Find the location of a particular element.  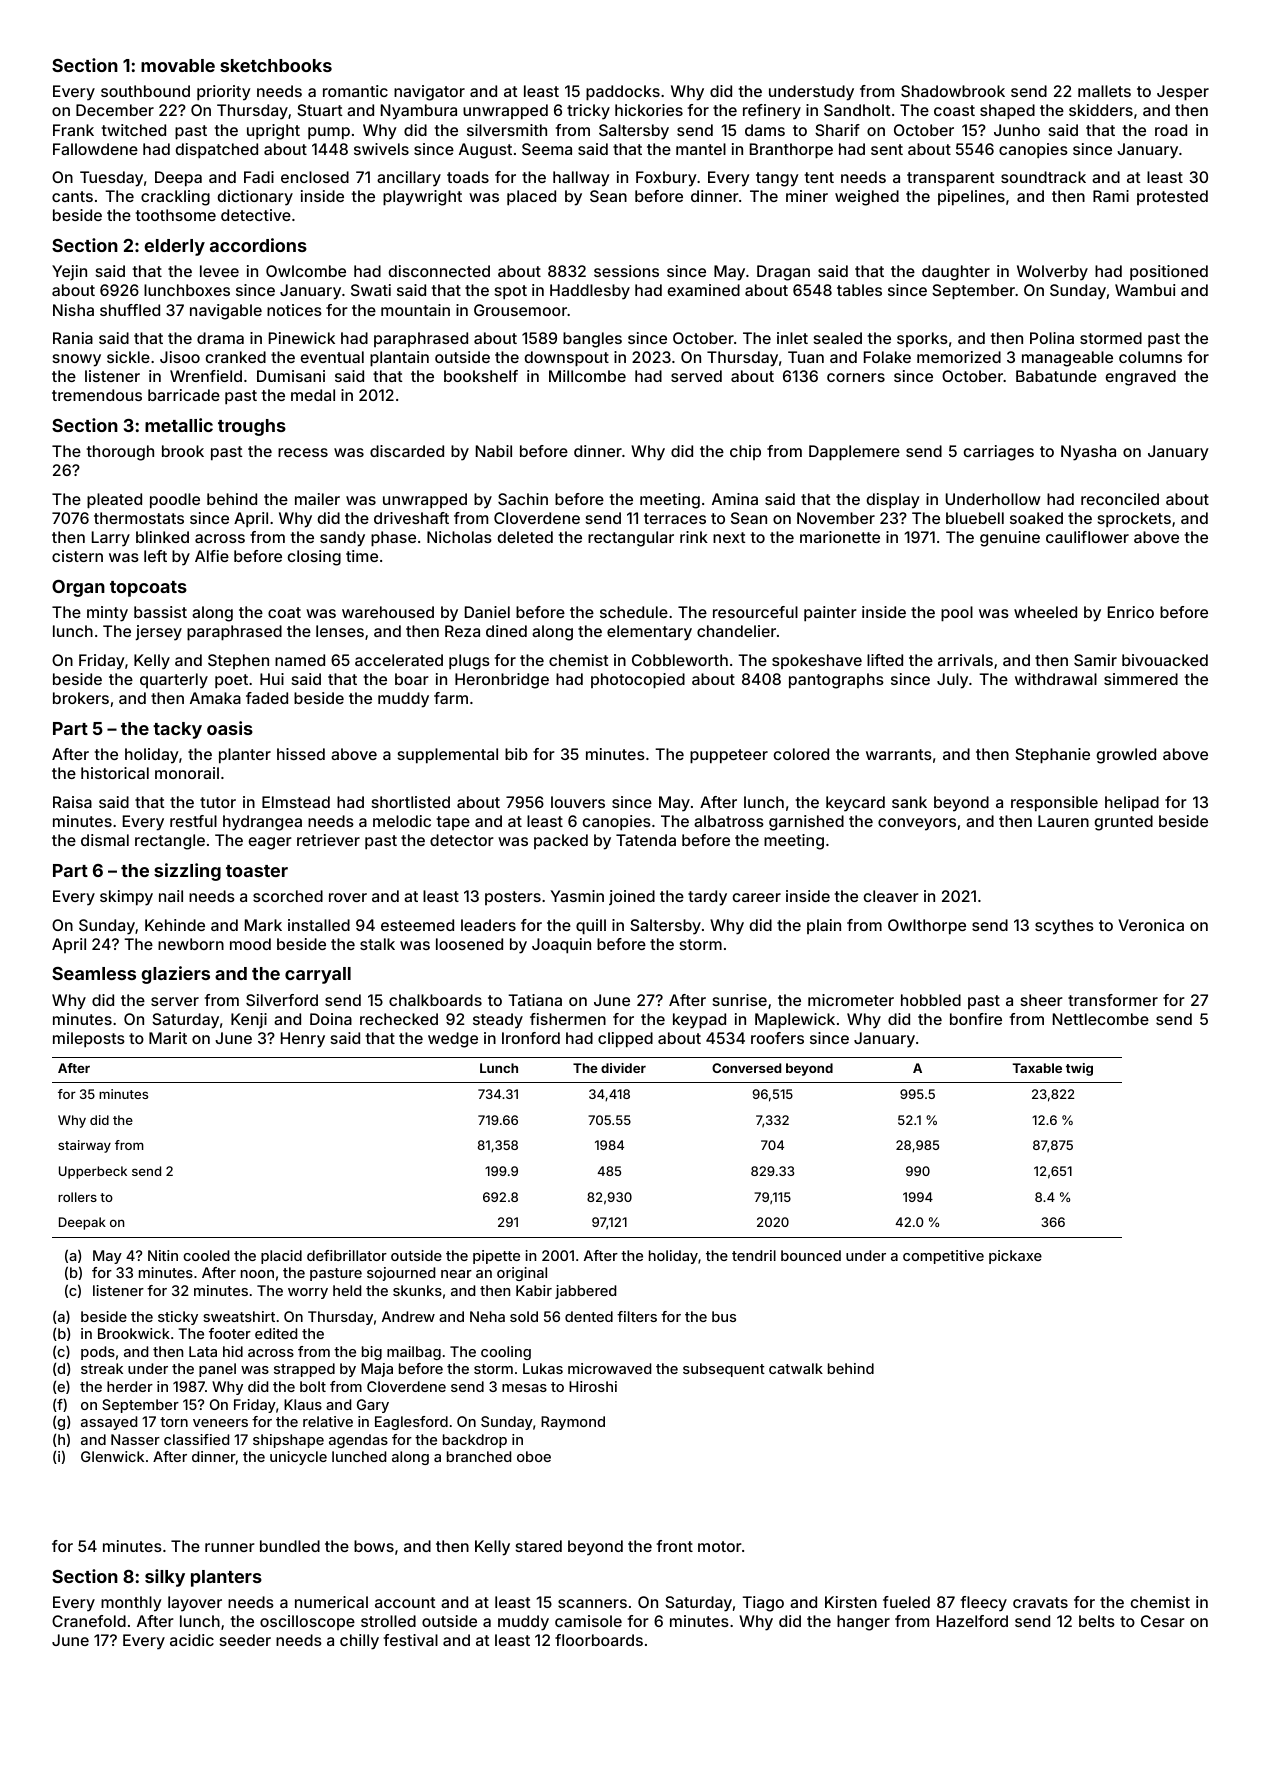

eventual is located at coordinates (332, 357).
